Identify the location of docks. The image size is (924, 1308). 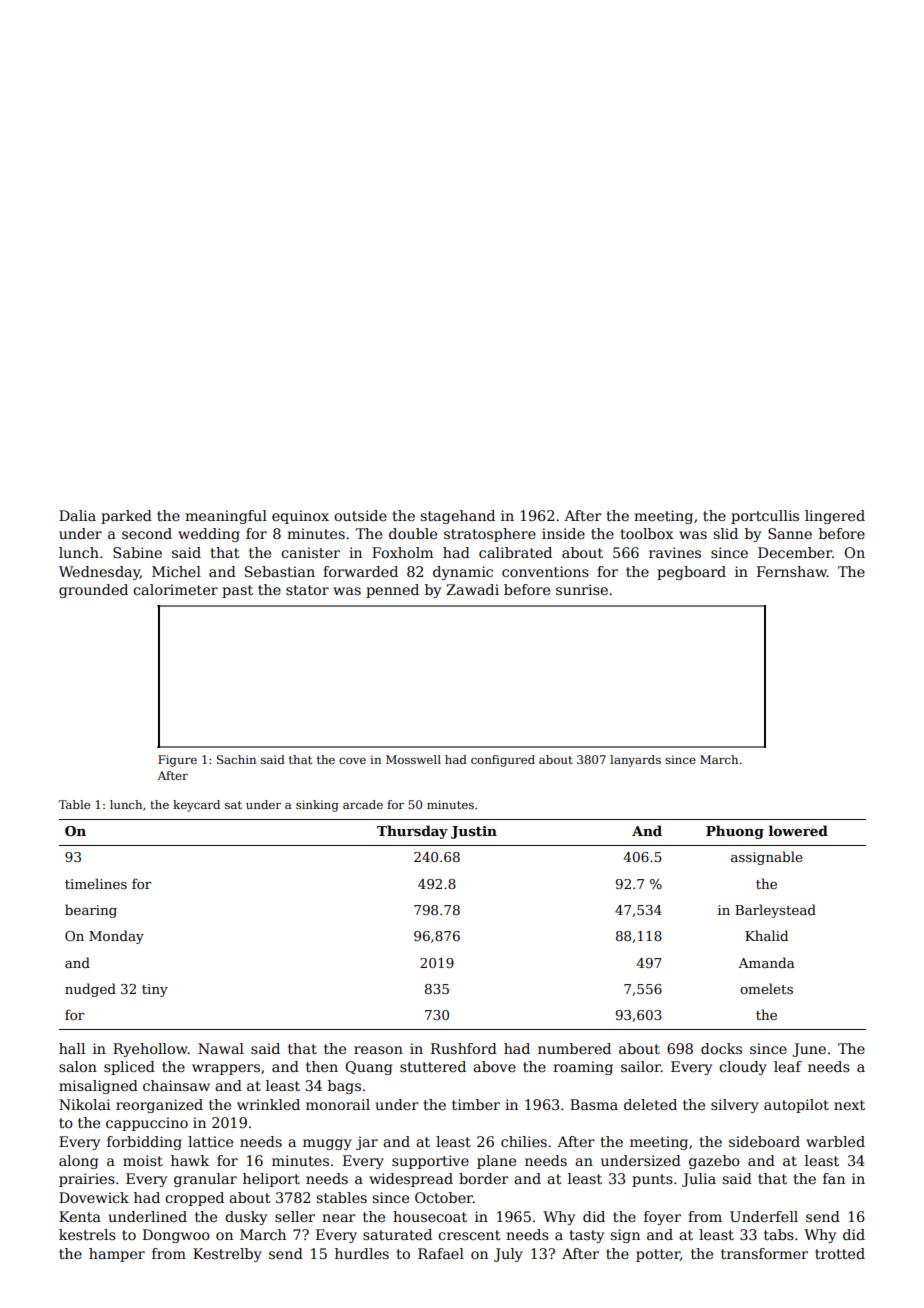
(721, 1048).
